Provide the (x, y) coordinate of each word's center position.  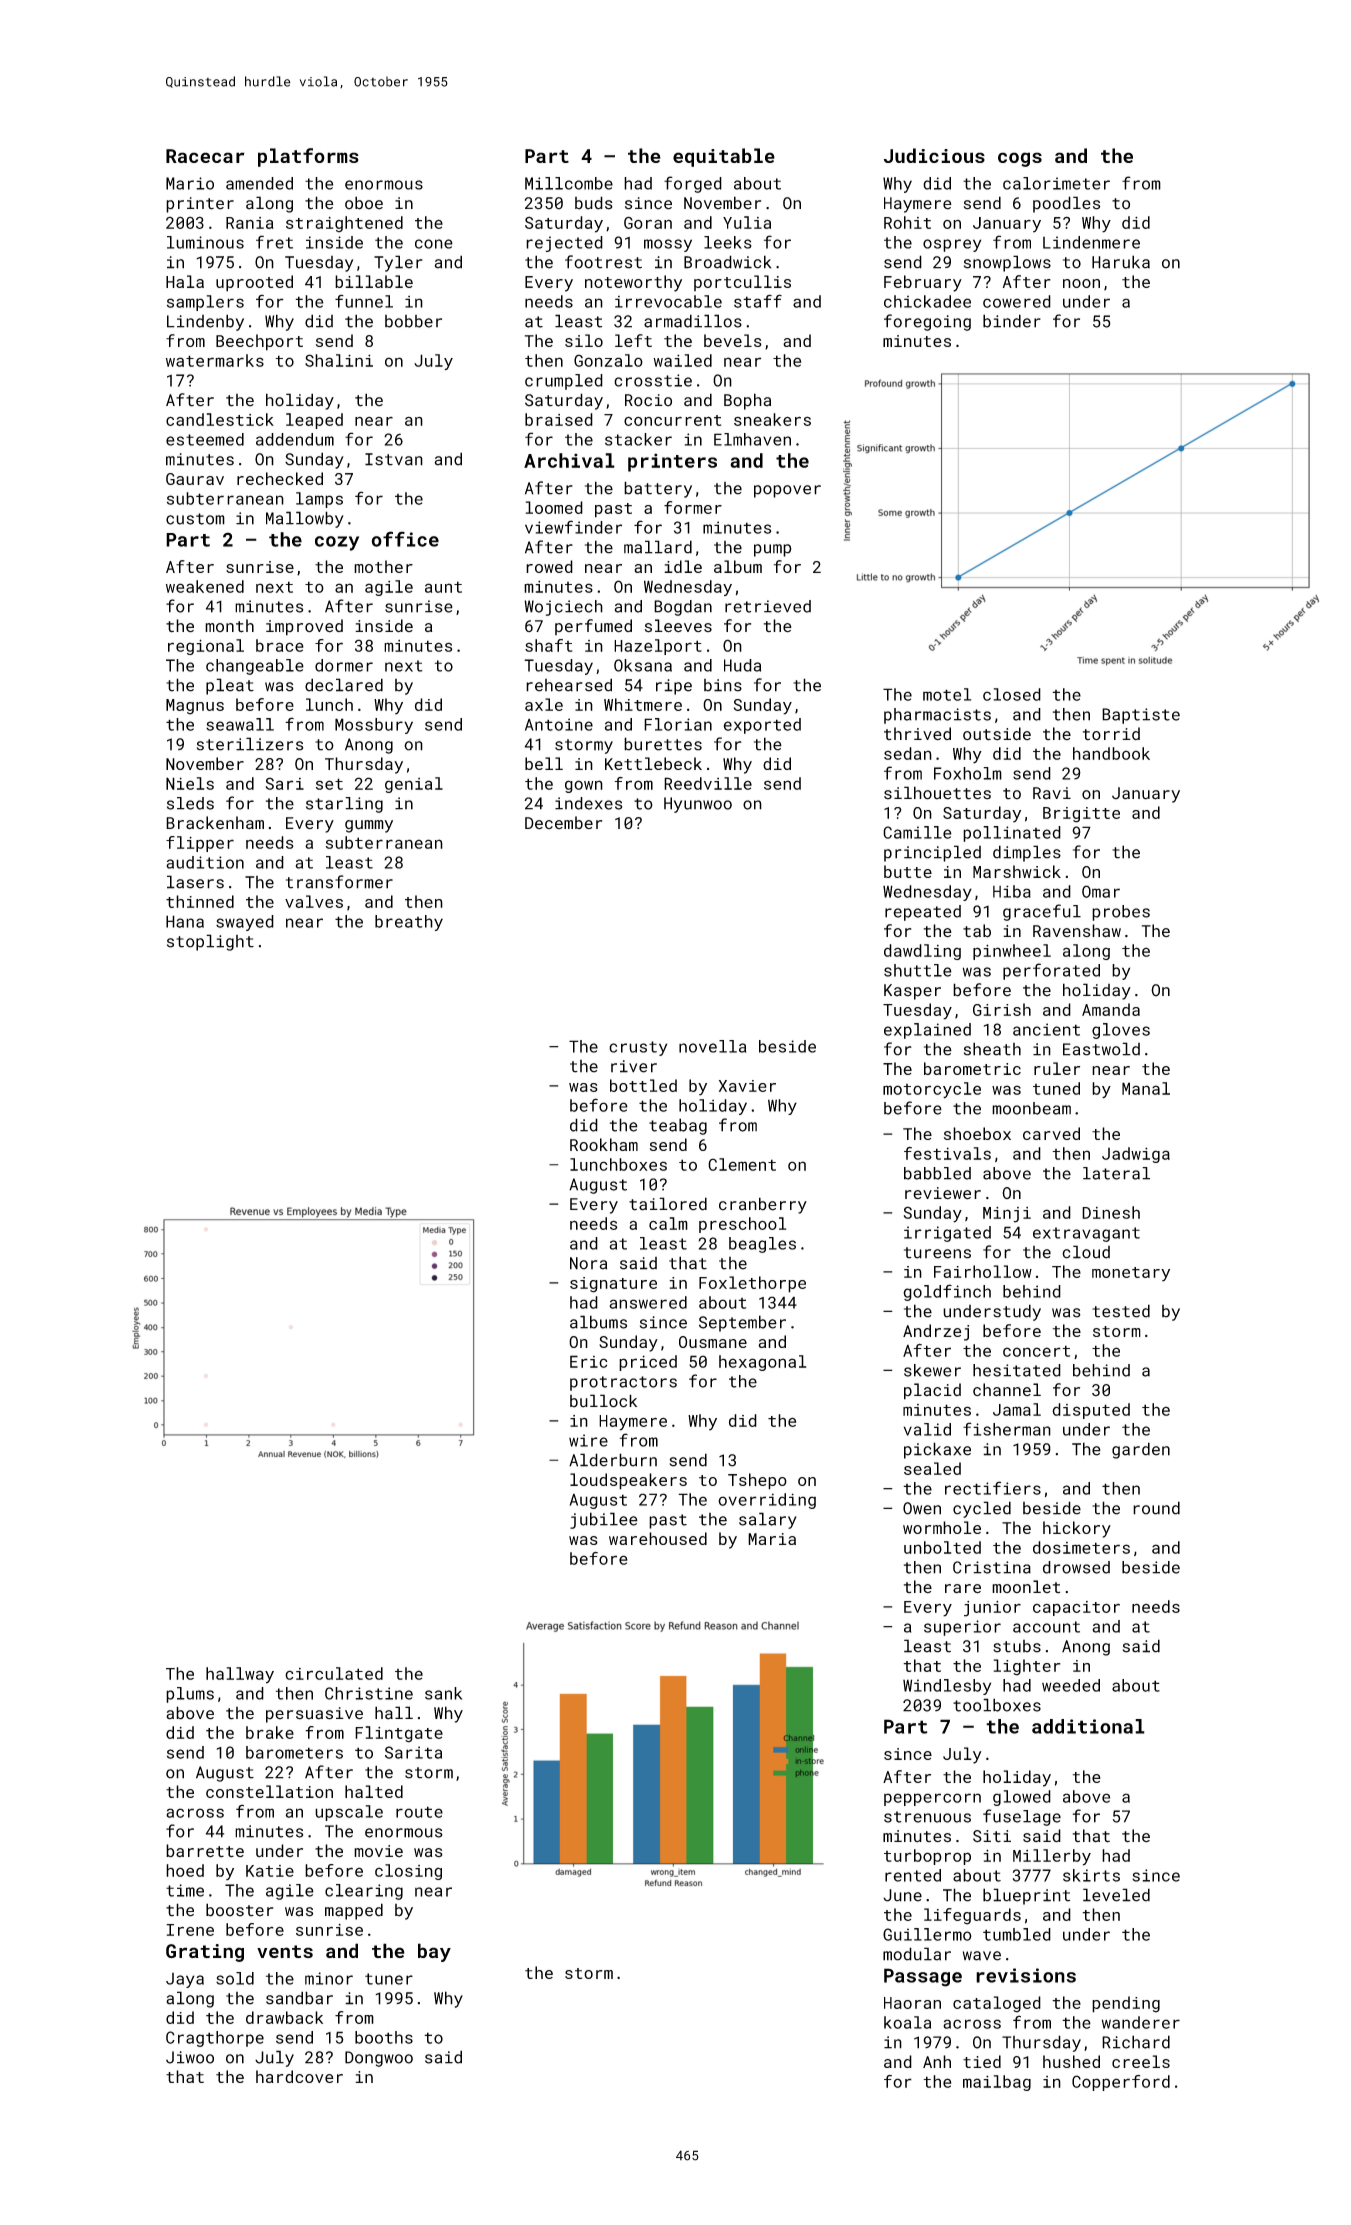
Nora (588, 1263)
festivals (947, 1153)
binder (1012, 321)
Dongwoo (379, 2059)
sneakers (772, 419)
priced (648, 1363)
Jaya (185, 1980)
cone (434, 244)
